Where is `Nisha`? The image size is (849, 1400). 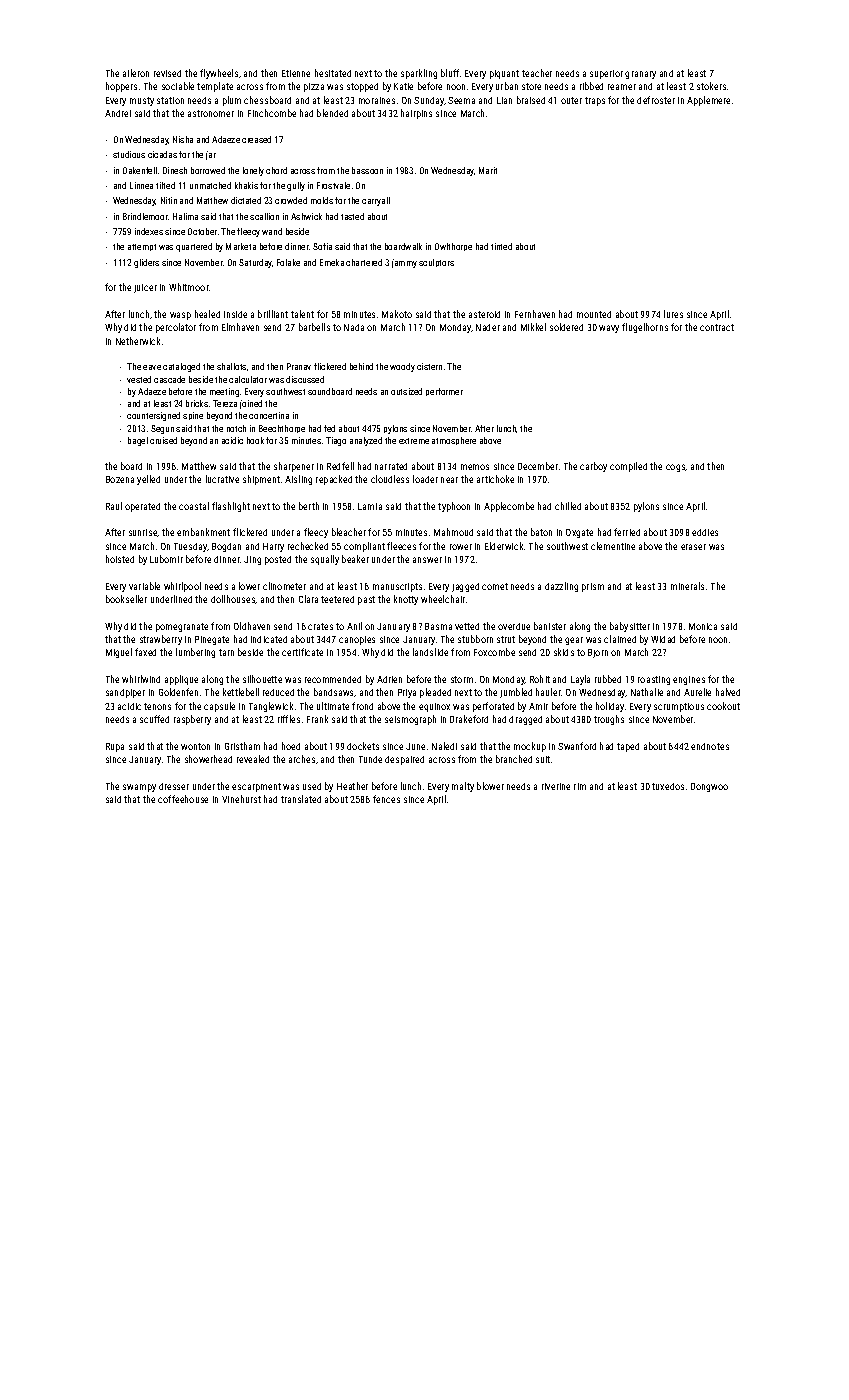 Nisha is located at coordinates (183, 139).
